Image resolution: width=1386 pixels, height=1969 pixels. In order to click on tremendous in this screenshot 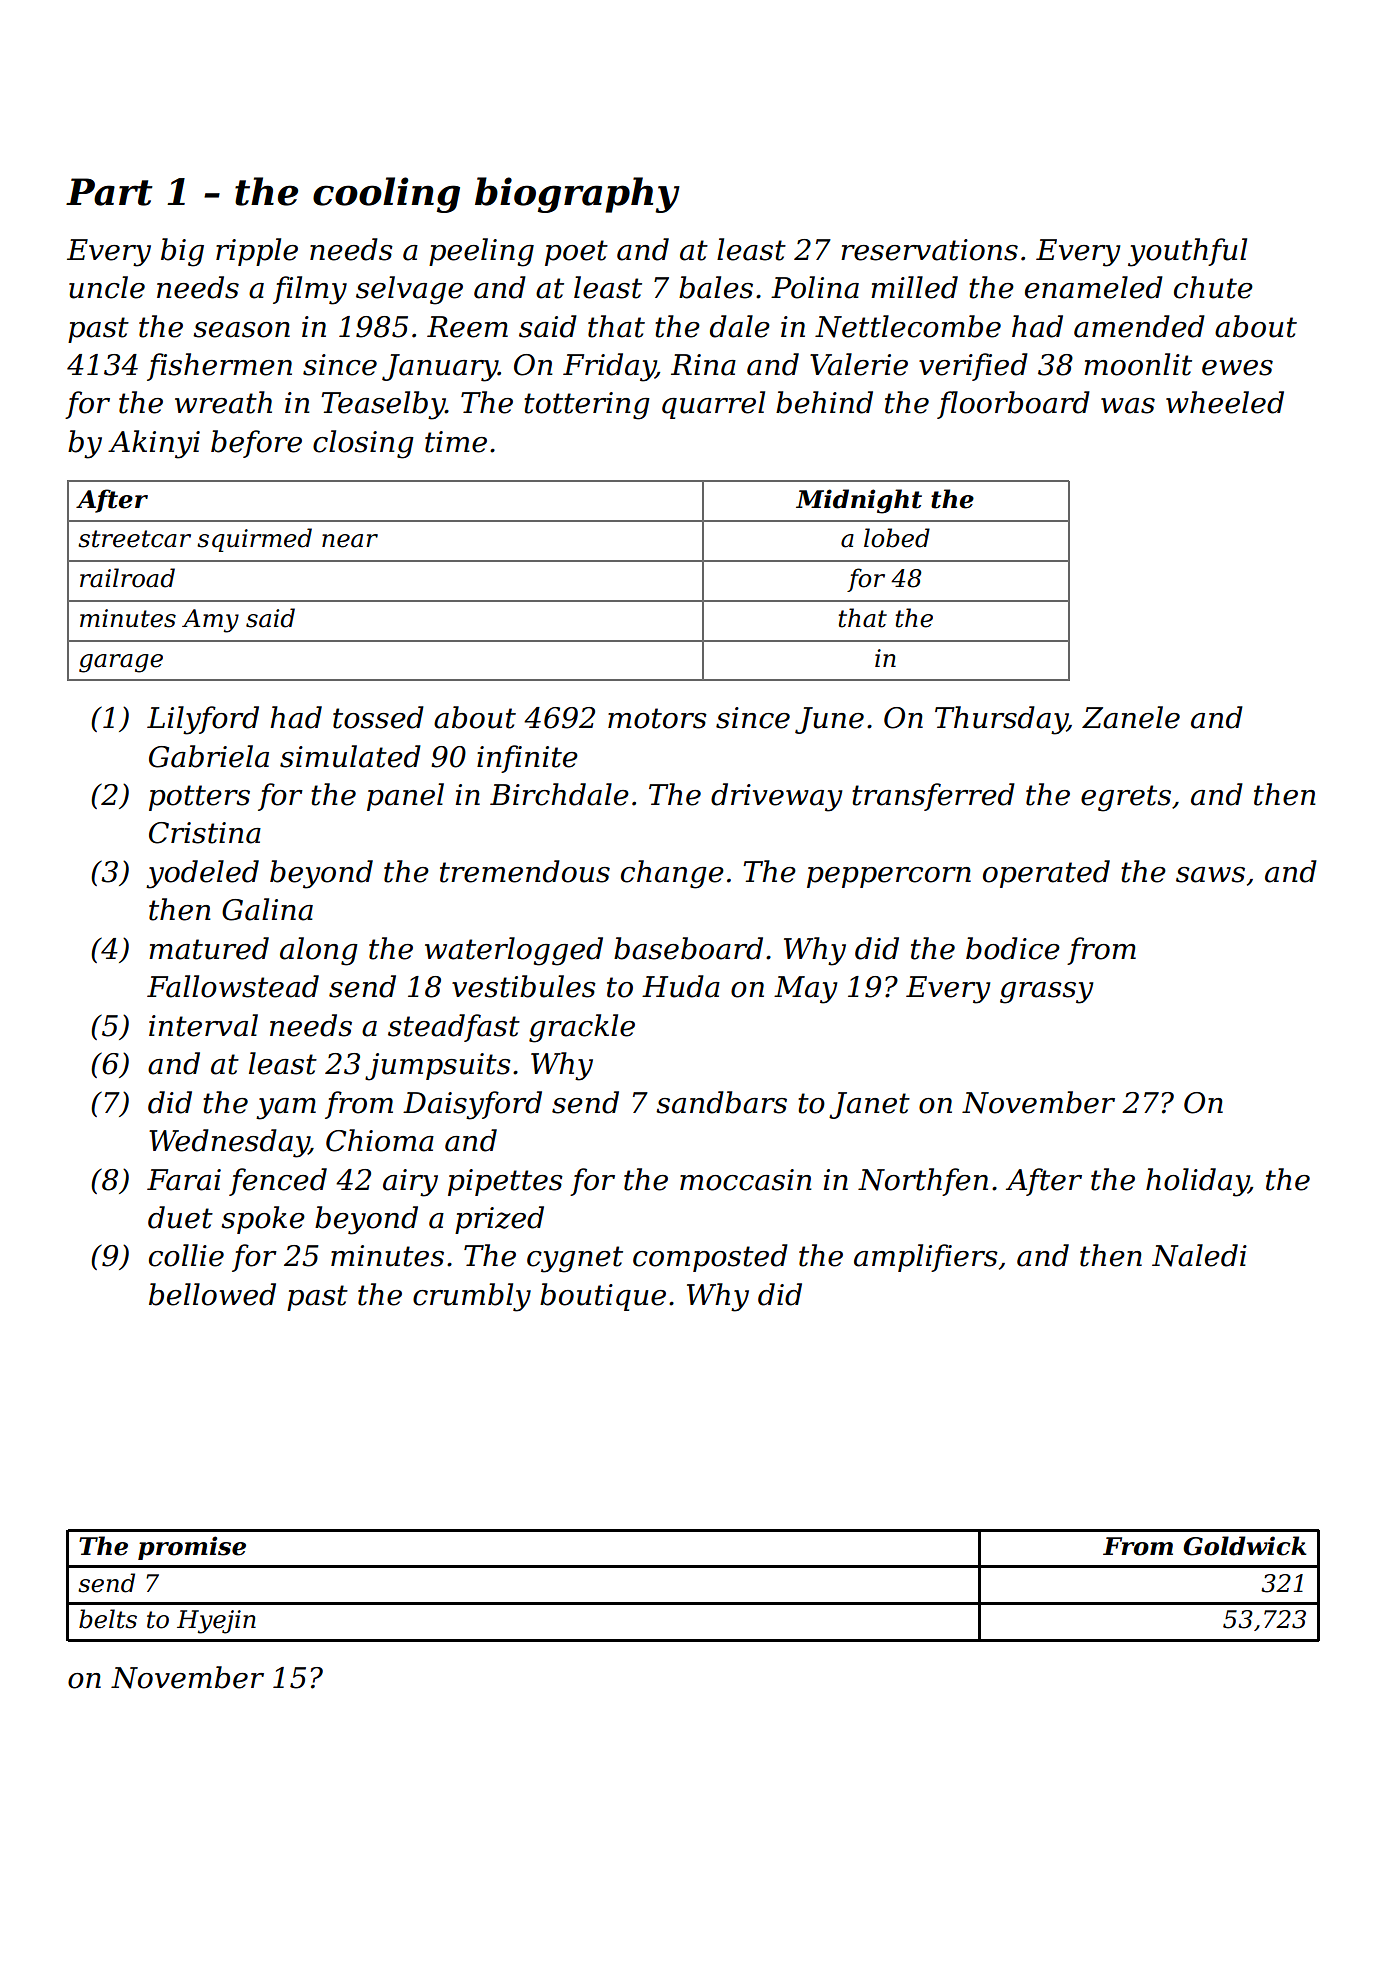, I will do `click(525, 871)`.
